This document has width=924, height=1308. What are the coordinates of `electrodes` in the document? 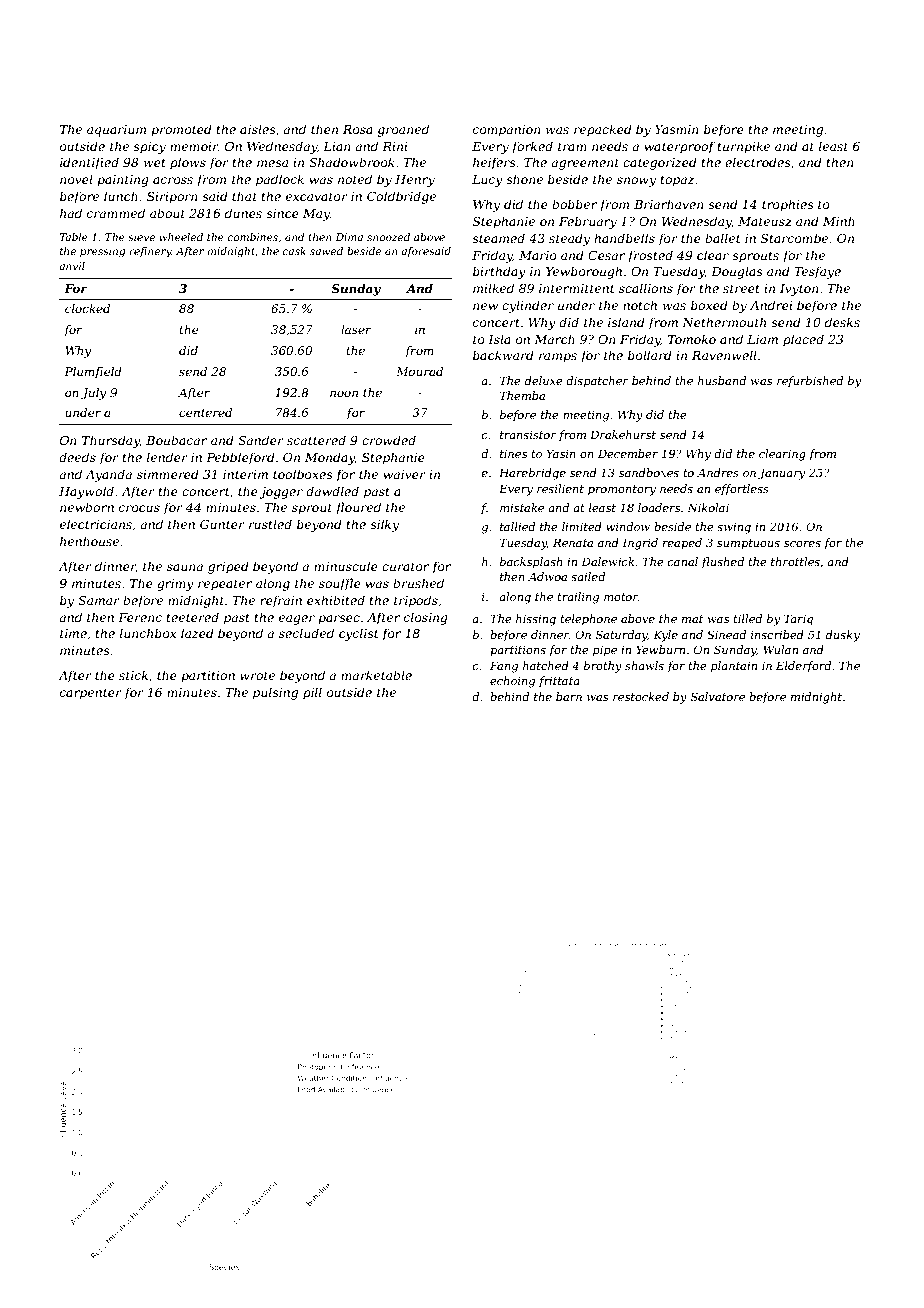 It's located at (758, 162).
